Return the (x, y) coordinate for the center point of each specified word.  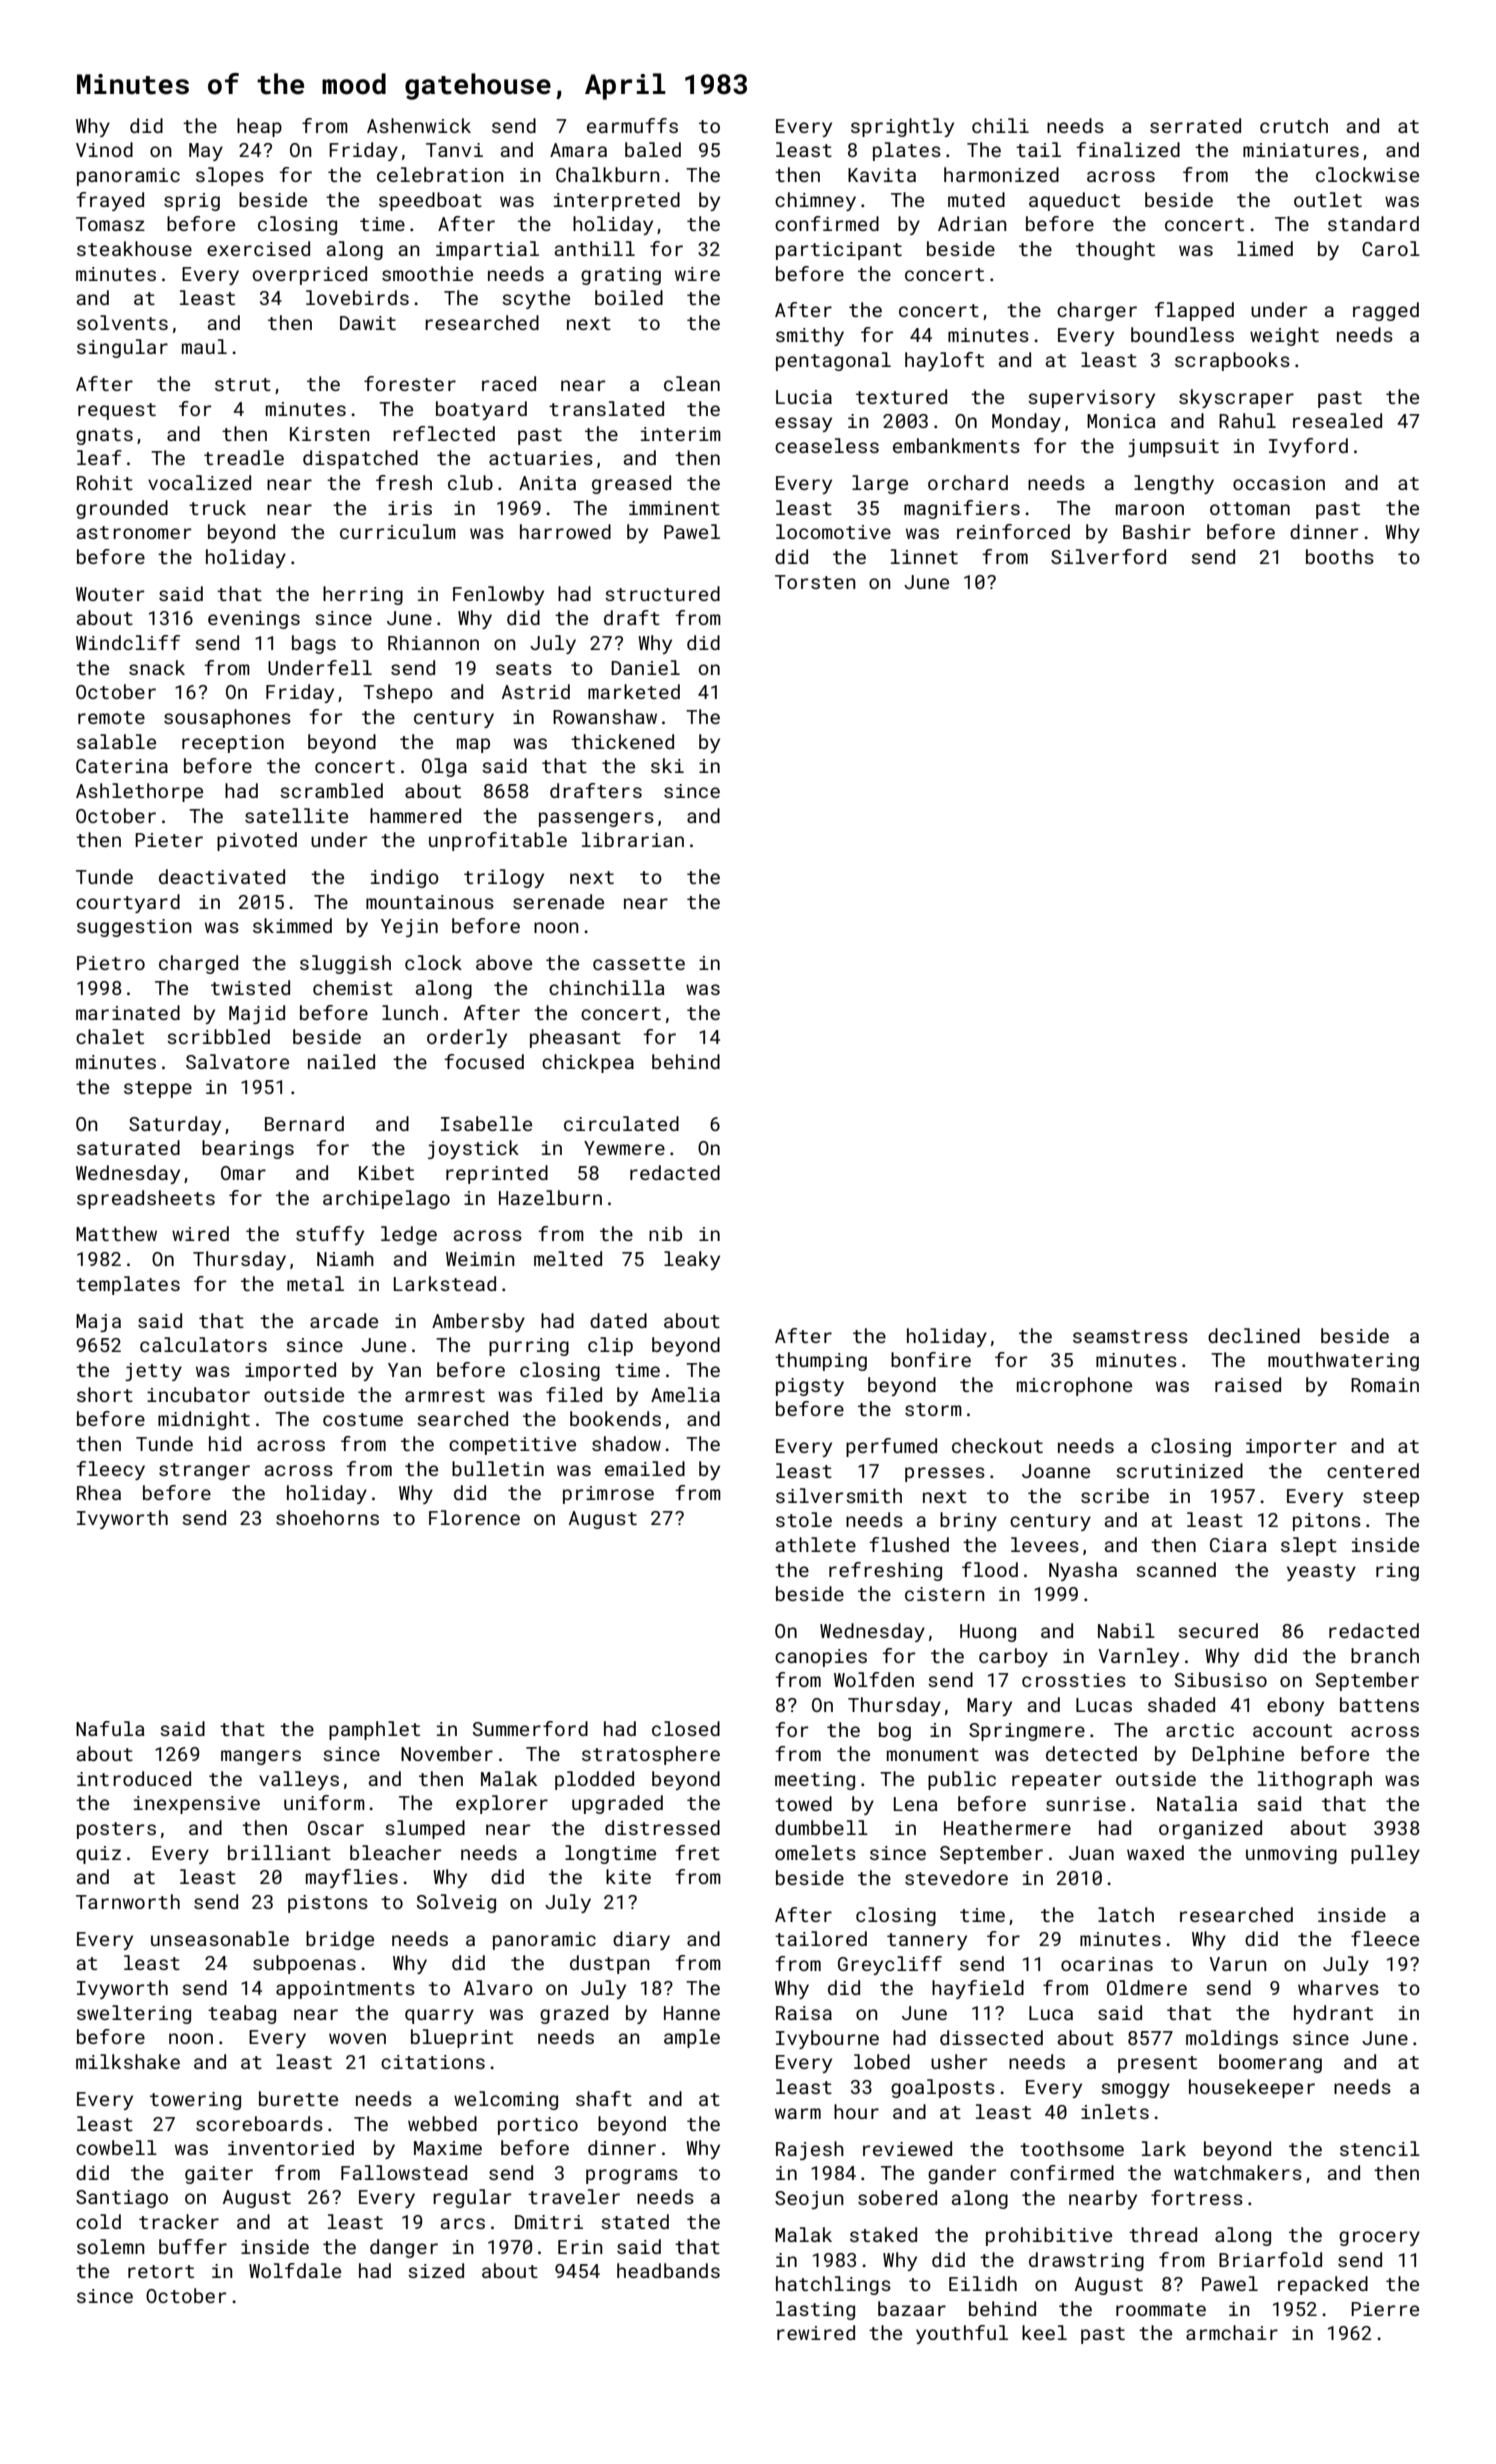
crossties (1074, 1680)
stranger (204, 1471)
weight (1284, 336)
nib (665, 1233)
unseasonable (220, 1938)
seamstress (1130, 1336)
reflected (444, 433)
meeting (815, 1781)
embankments (956, 445)
